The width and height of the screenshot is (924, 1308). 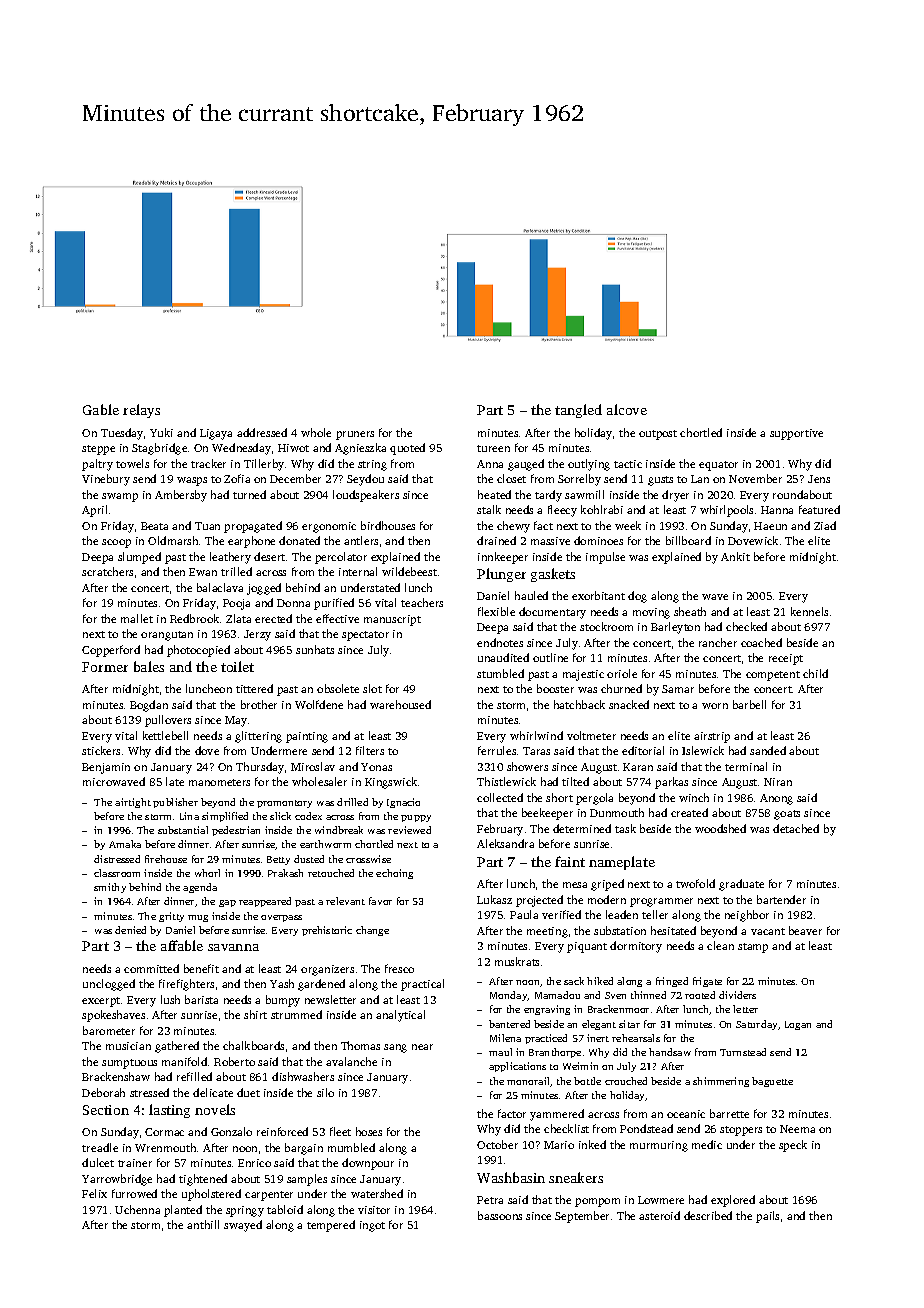 I want to click on glittering, so click(x=258, y=737).
